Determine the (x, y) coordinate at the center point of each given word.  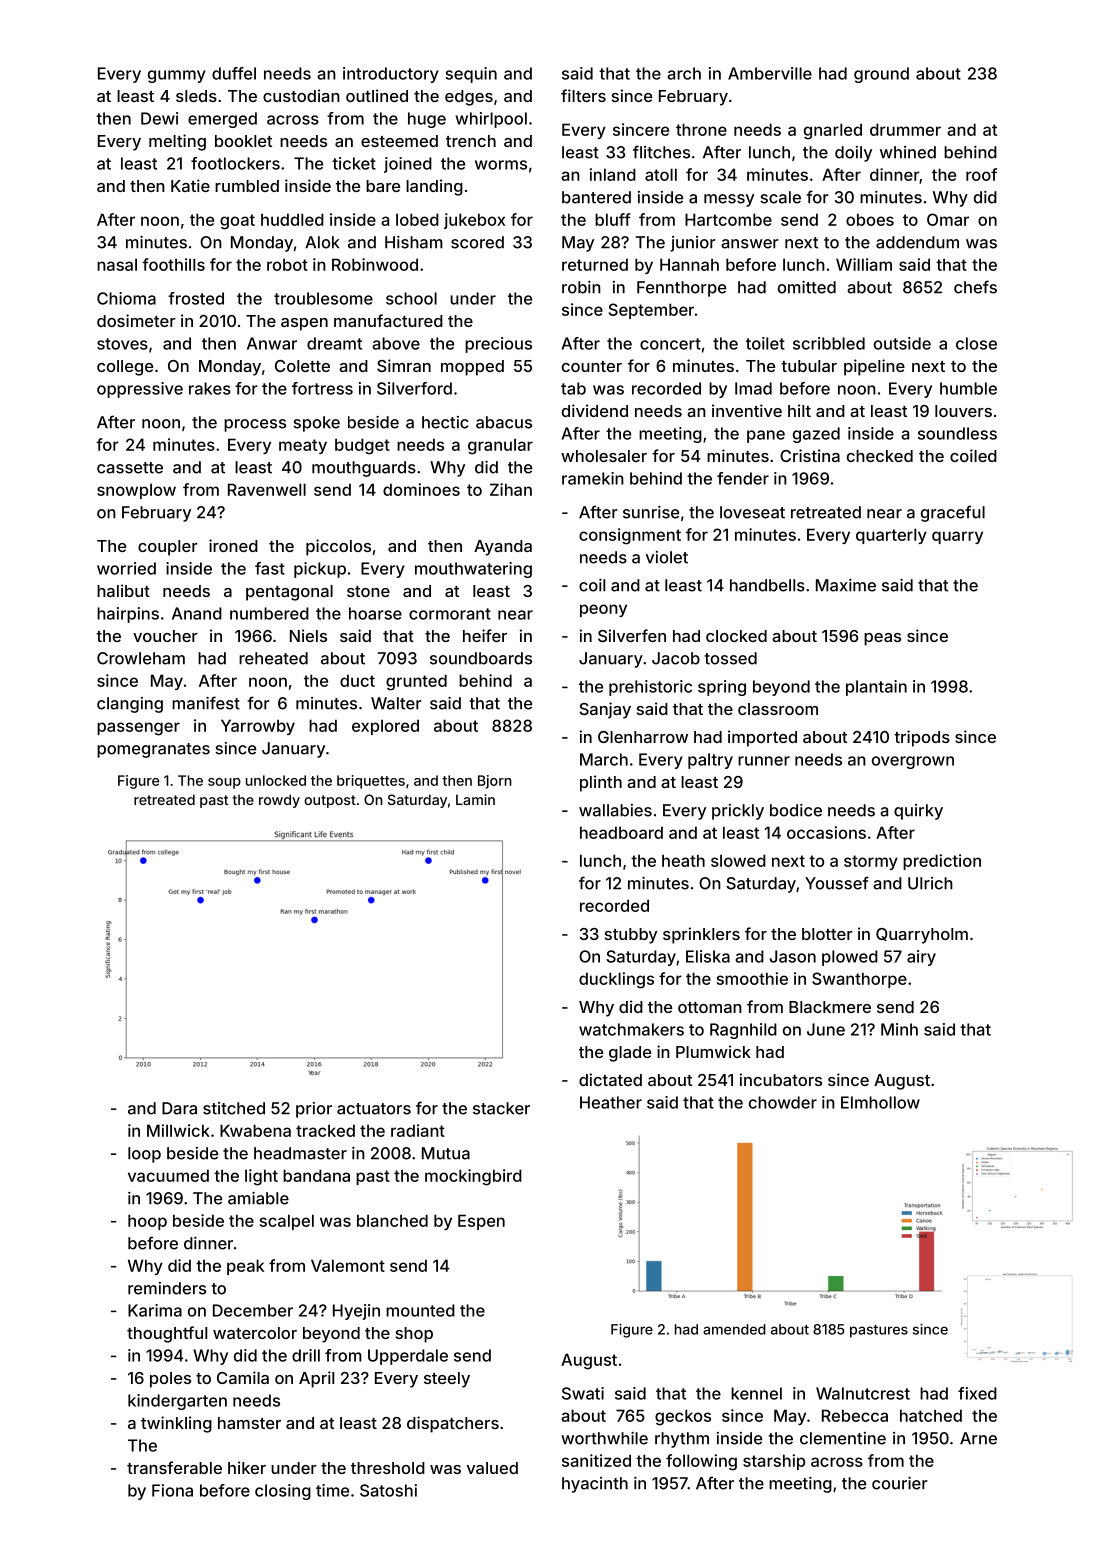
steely (447, 1380)
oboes (870, 219)
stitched (234, 1108)
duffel (234, 73)
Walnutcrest (863, 1393)
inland (613, 174)
